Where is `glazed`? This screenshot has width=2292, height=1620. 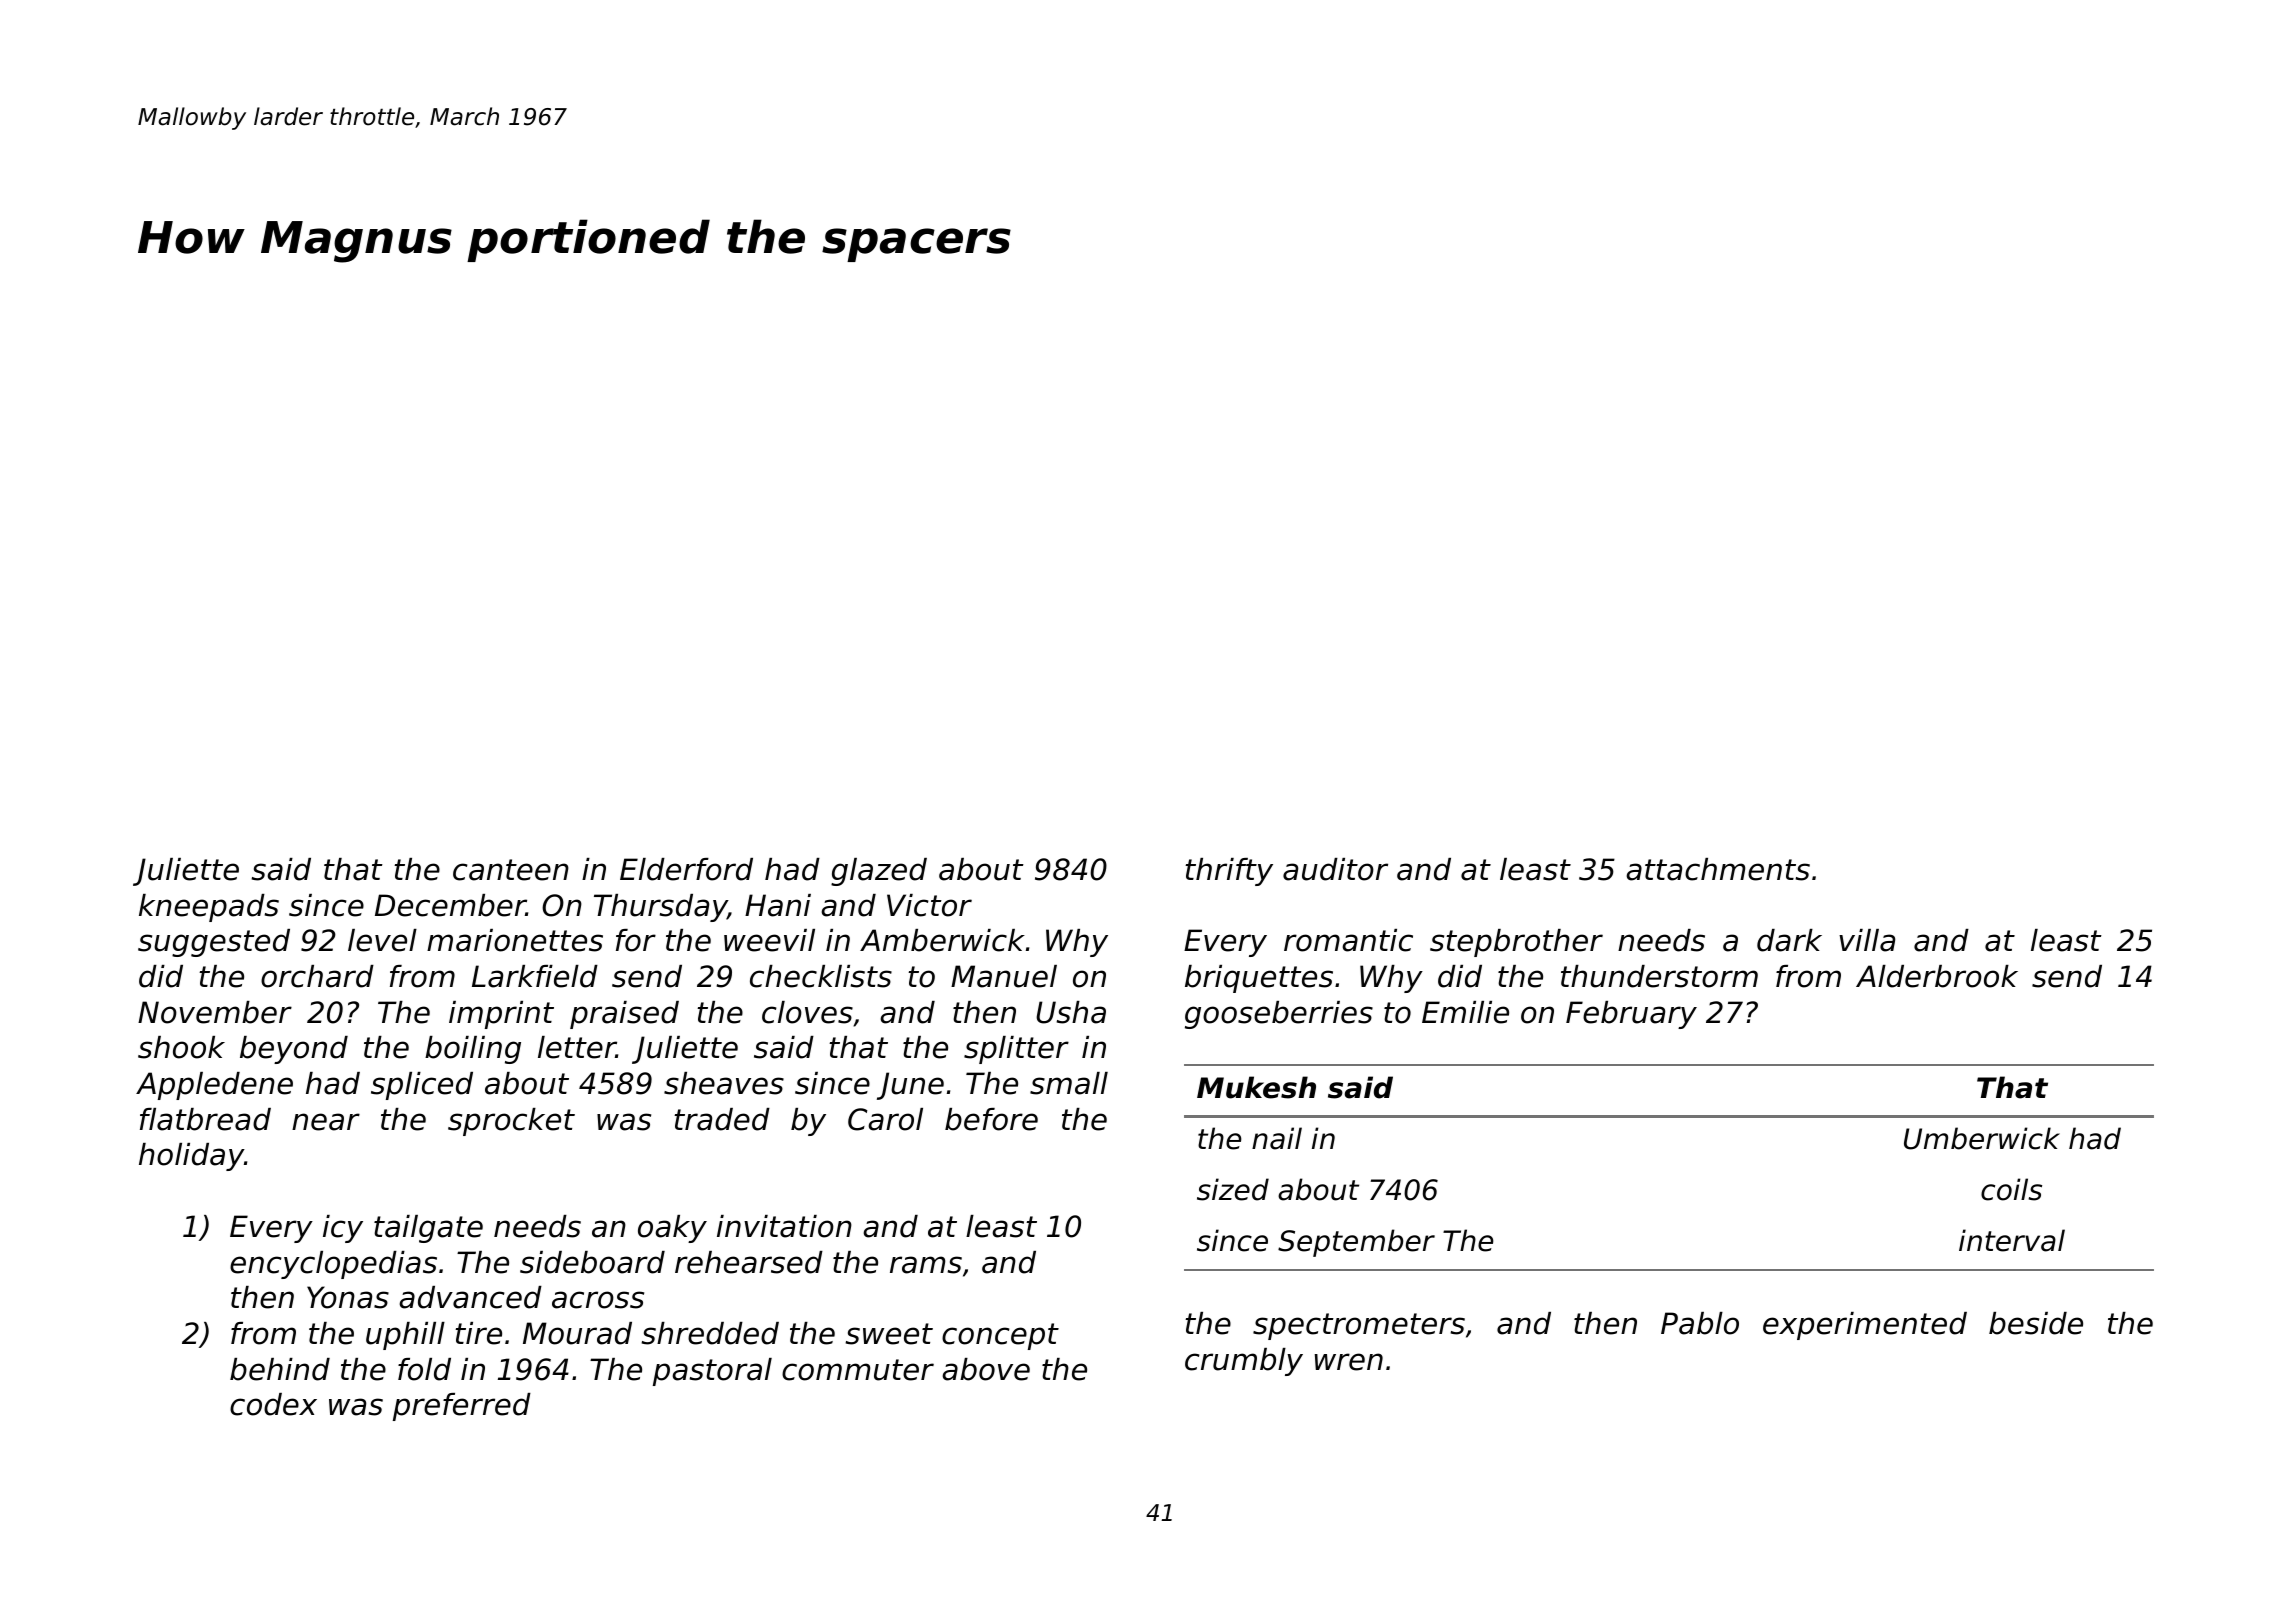
glazed is located at coordinates (879, 872).
